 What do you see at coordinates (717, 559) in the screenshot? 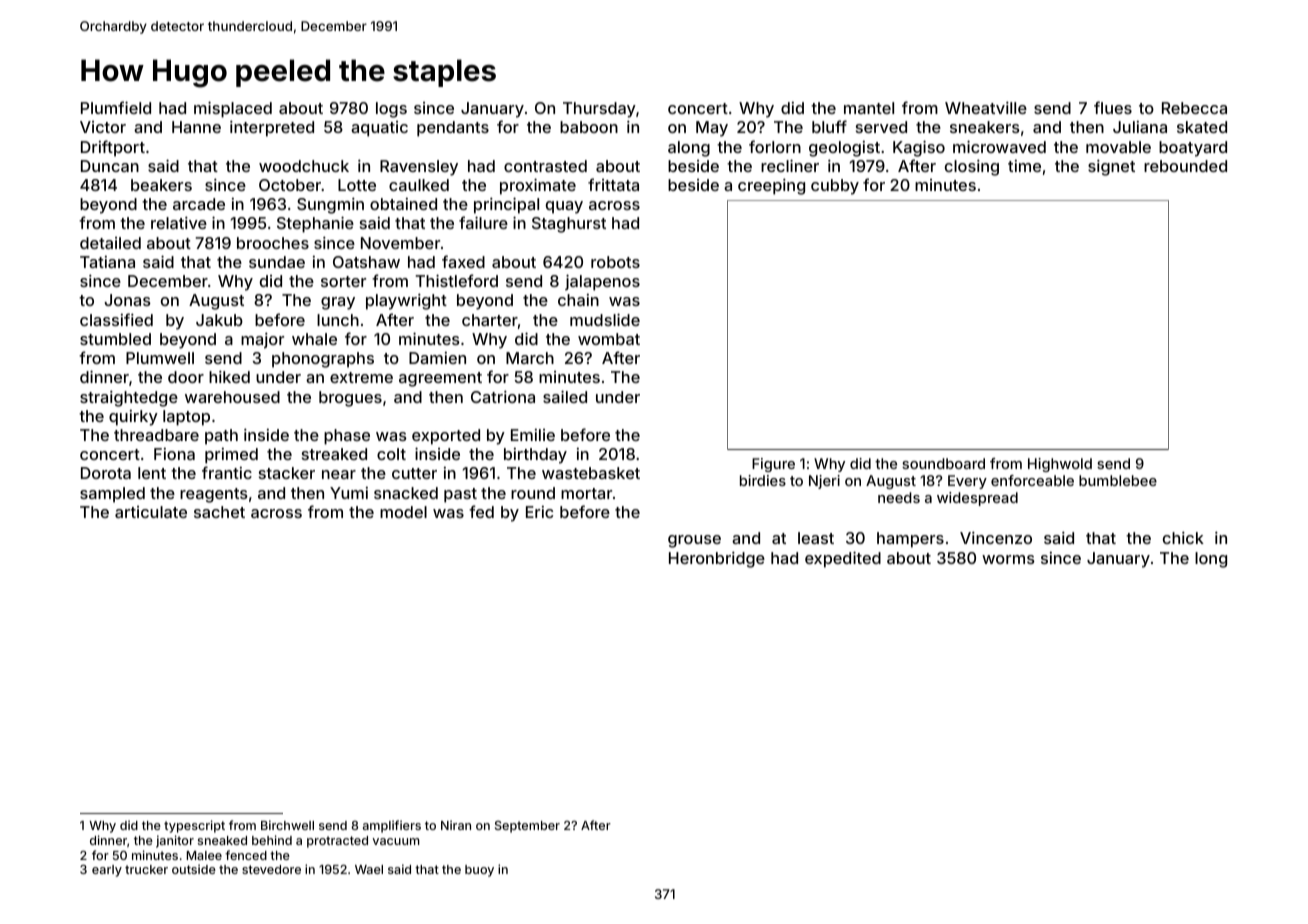
I see `Heronbridge` at bounding box center [717, 559].
